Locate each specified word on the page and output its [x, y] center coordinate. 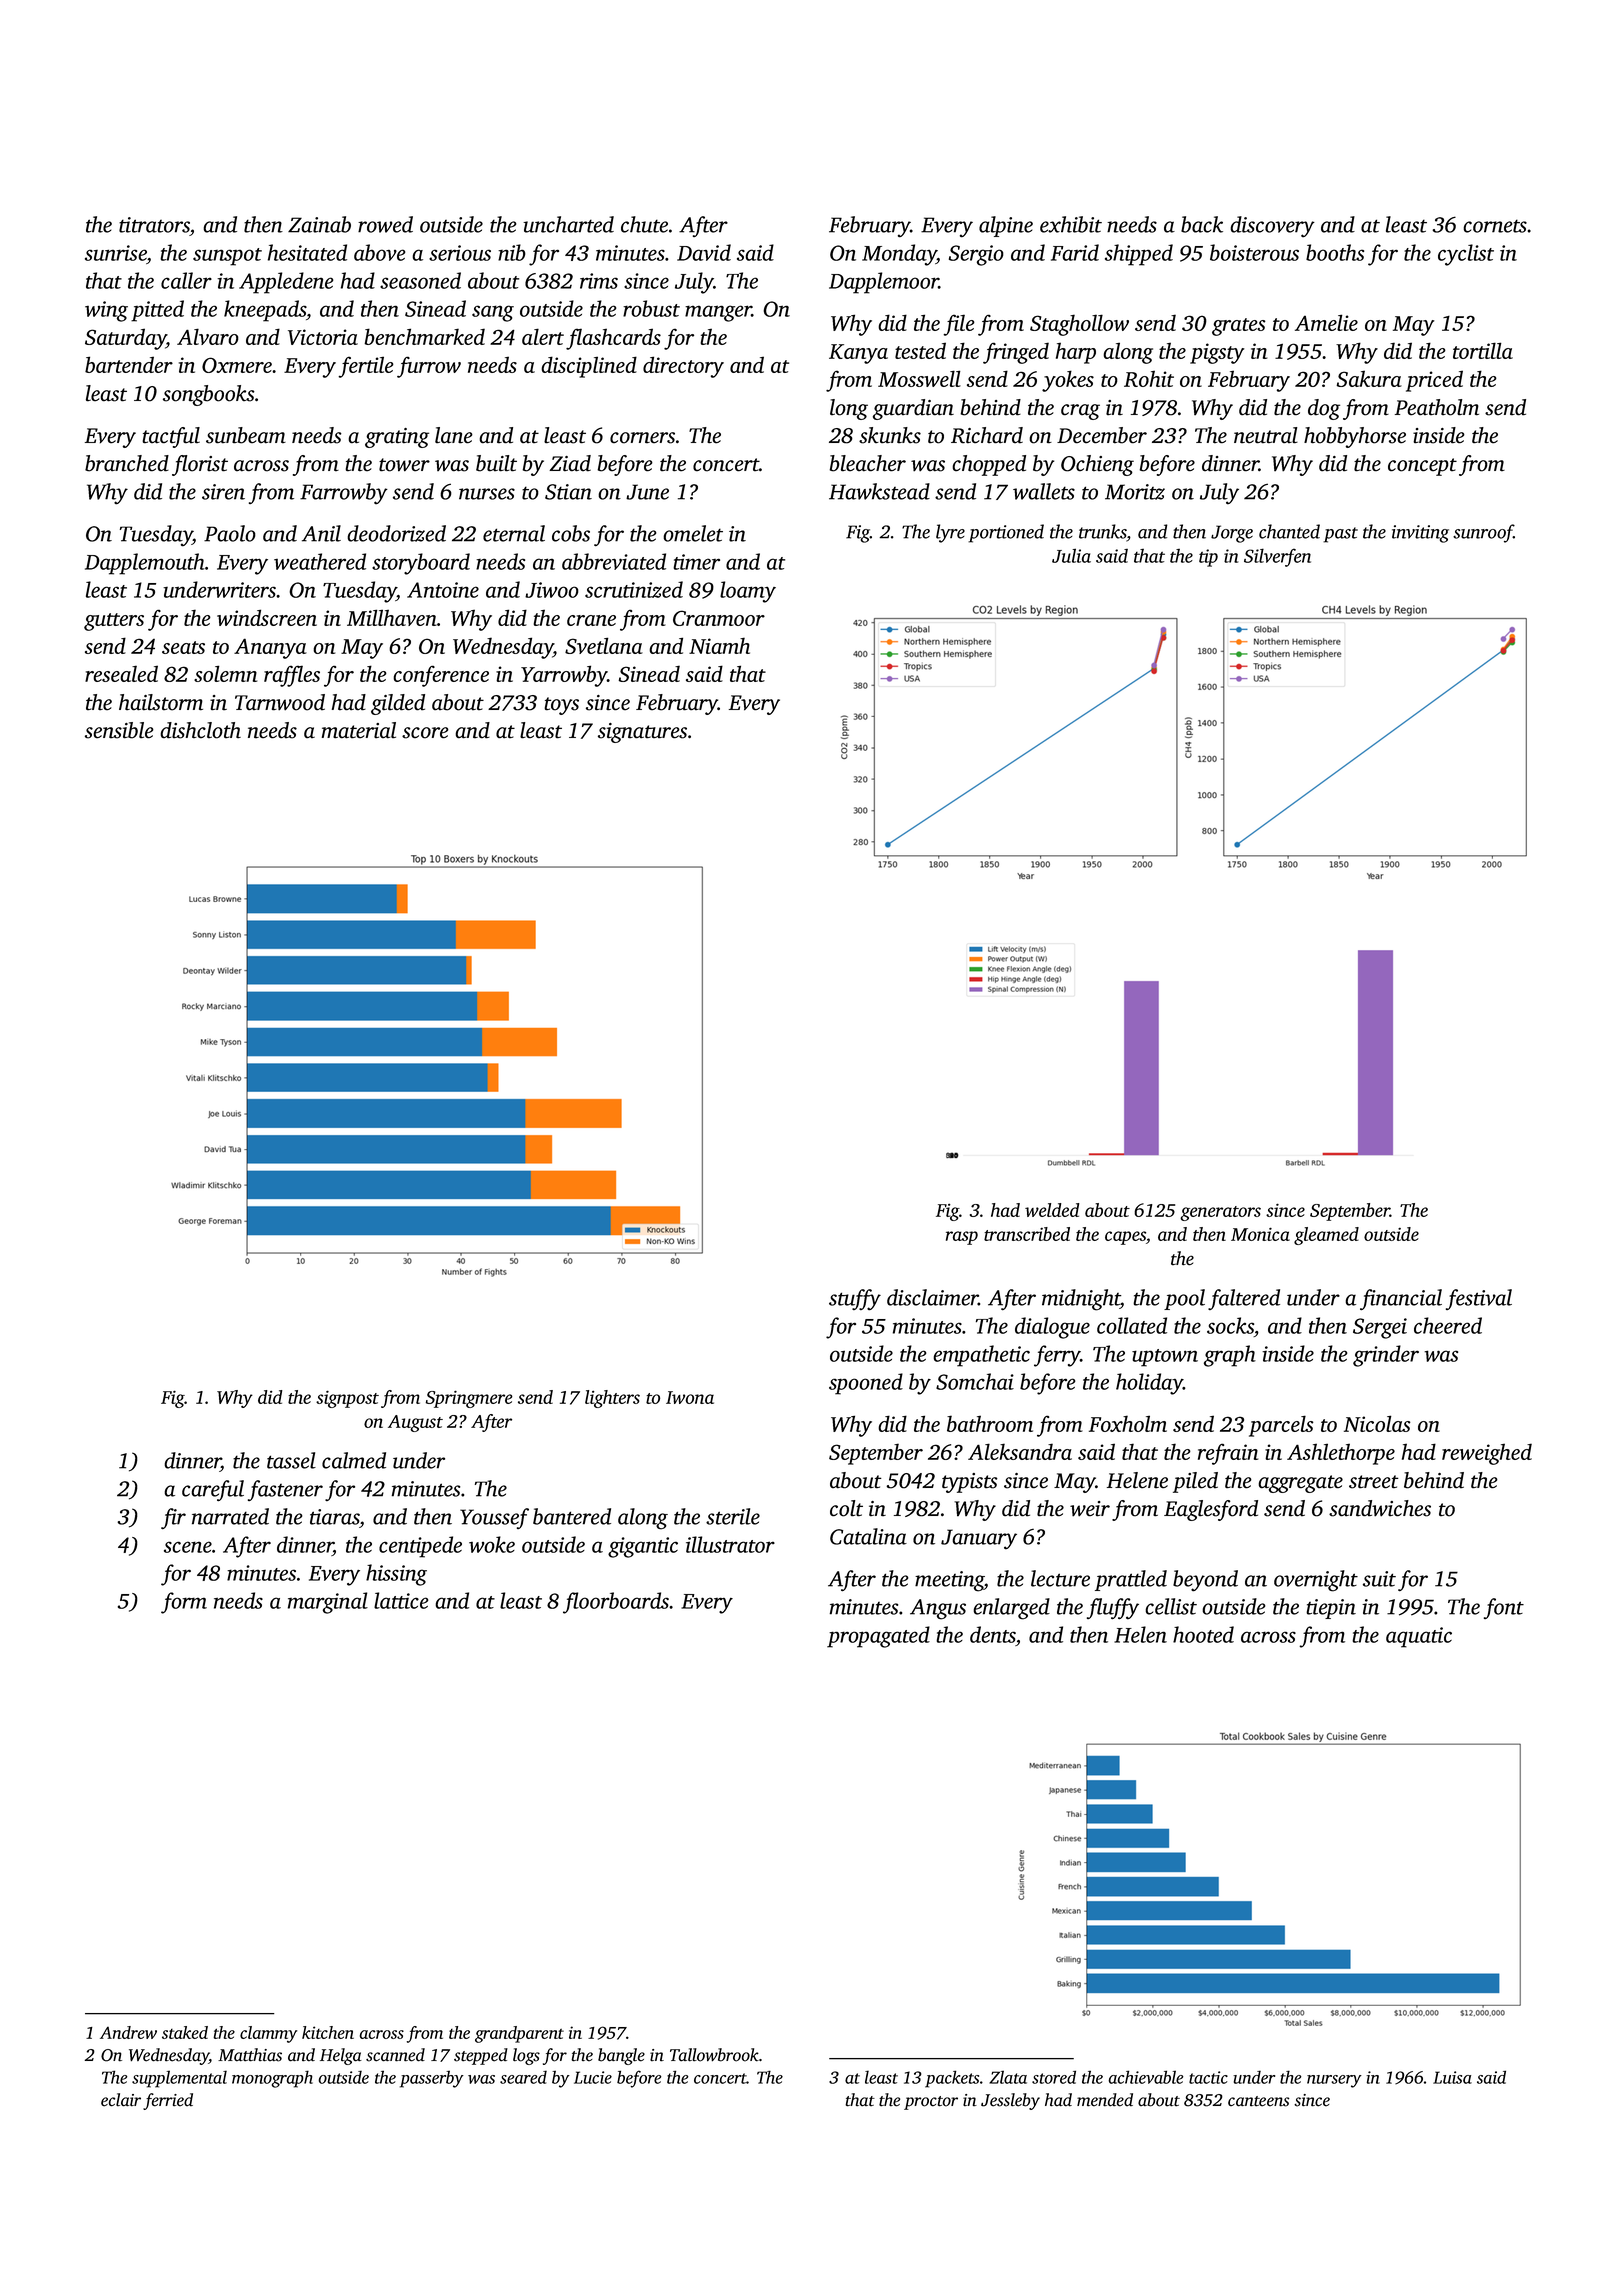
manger [718, 313]
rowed [385, 224]
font [1504, 1608]
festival [1479, 1299]
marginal [328, 1603]
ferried [168, 2101]
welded [1052, 1210]
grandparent [519, 2034]
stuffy [855, 1300]
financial [1401, 1299]
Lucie [593, 2077]
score [425, 733]
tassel [291, 1460]
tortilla [1483, 350]
